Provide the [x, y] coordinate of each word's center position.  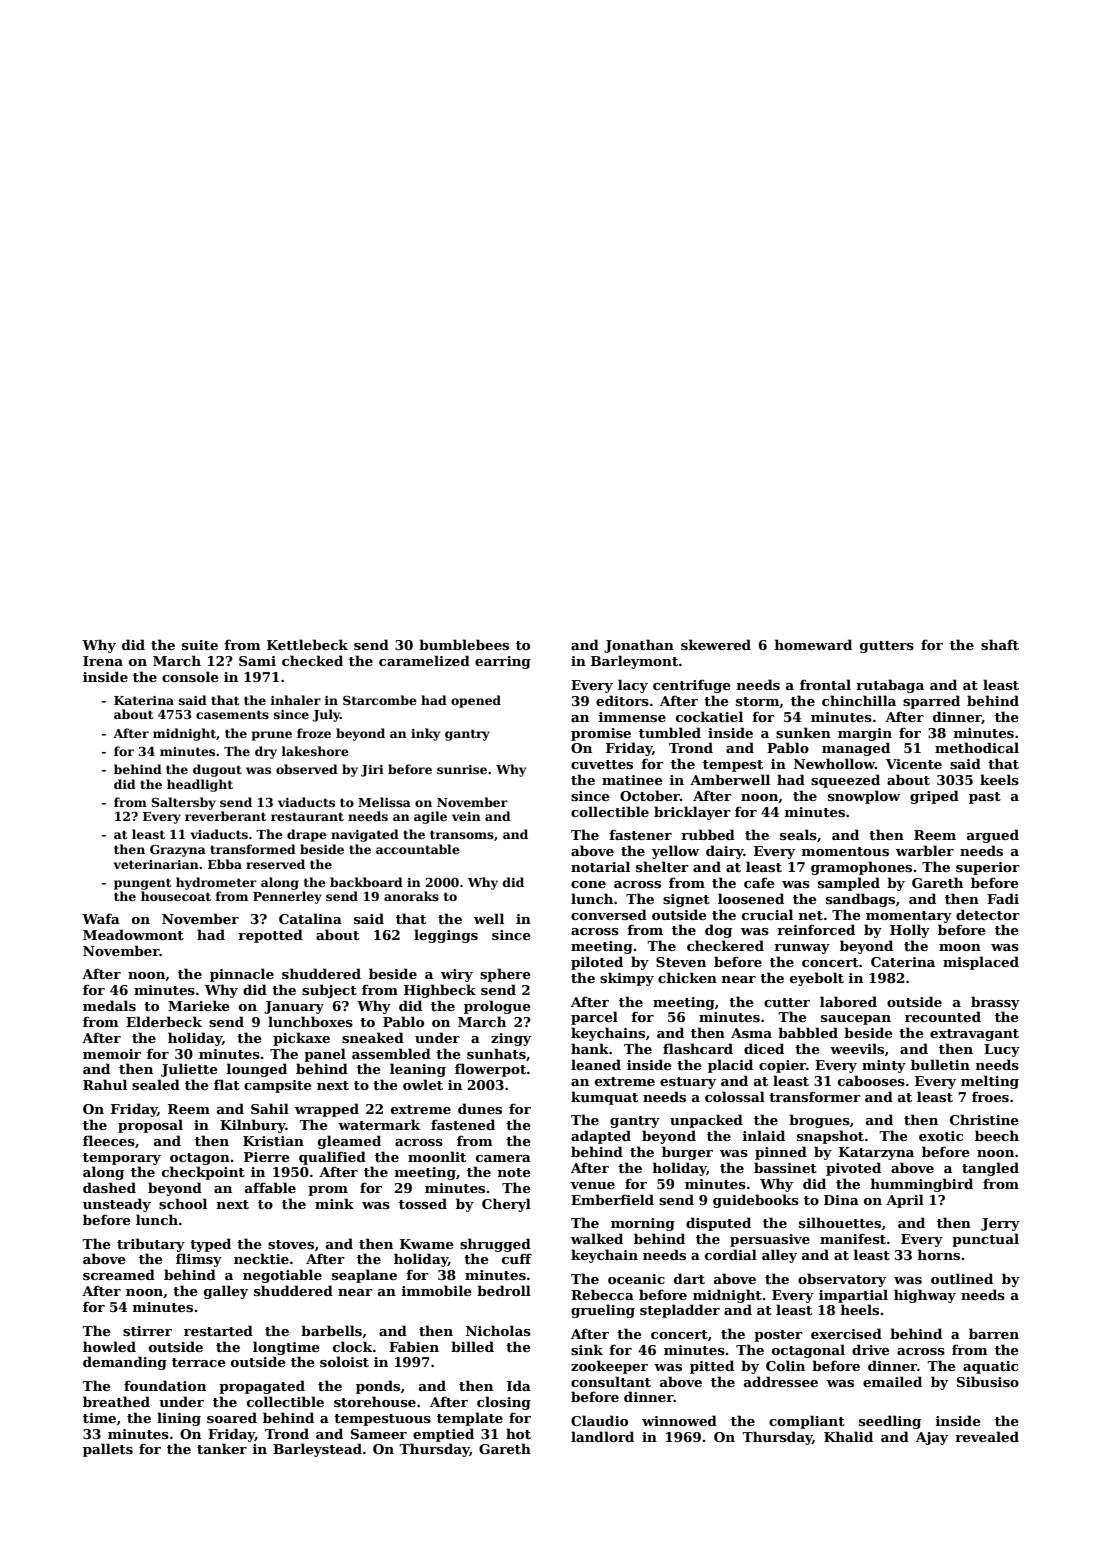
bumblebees [464, 644]
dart [689, 1278]
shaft [1000, 644]
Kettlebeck [307, 644]
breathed [116, 1401]
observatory [842, 1280]
